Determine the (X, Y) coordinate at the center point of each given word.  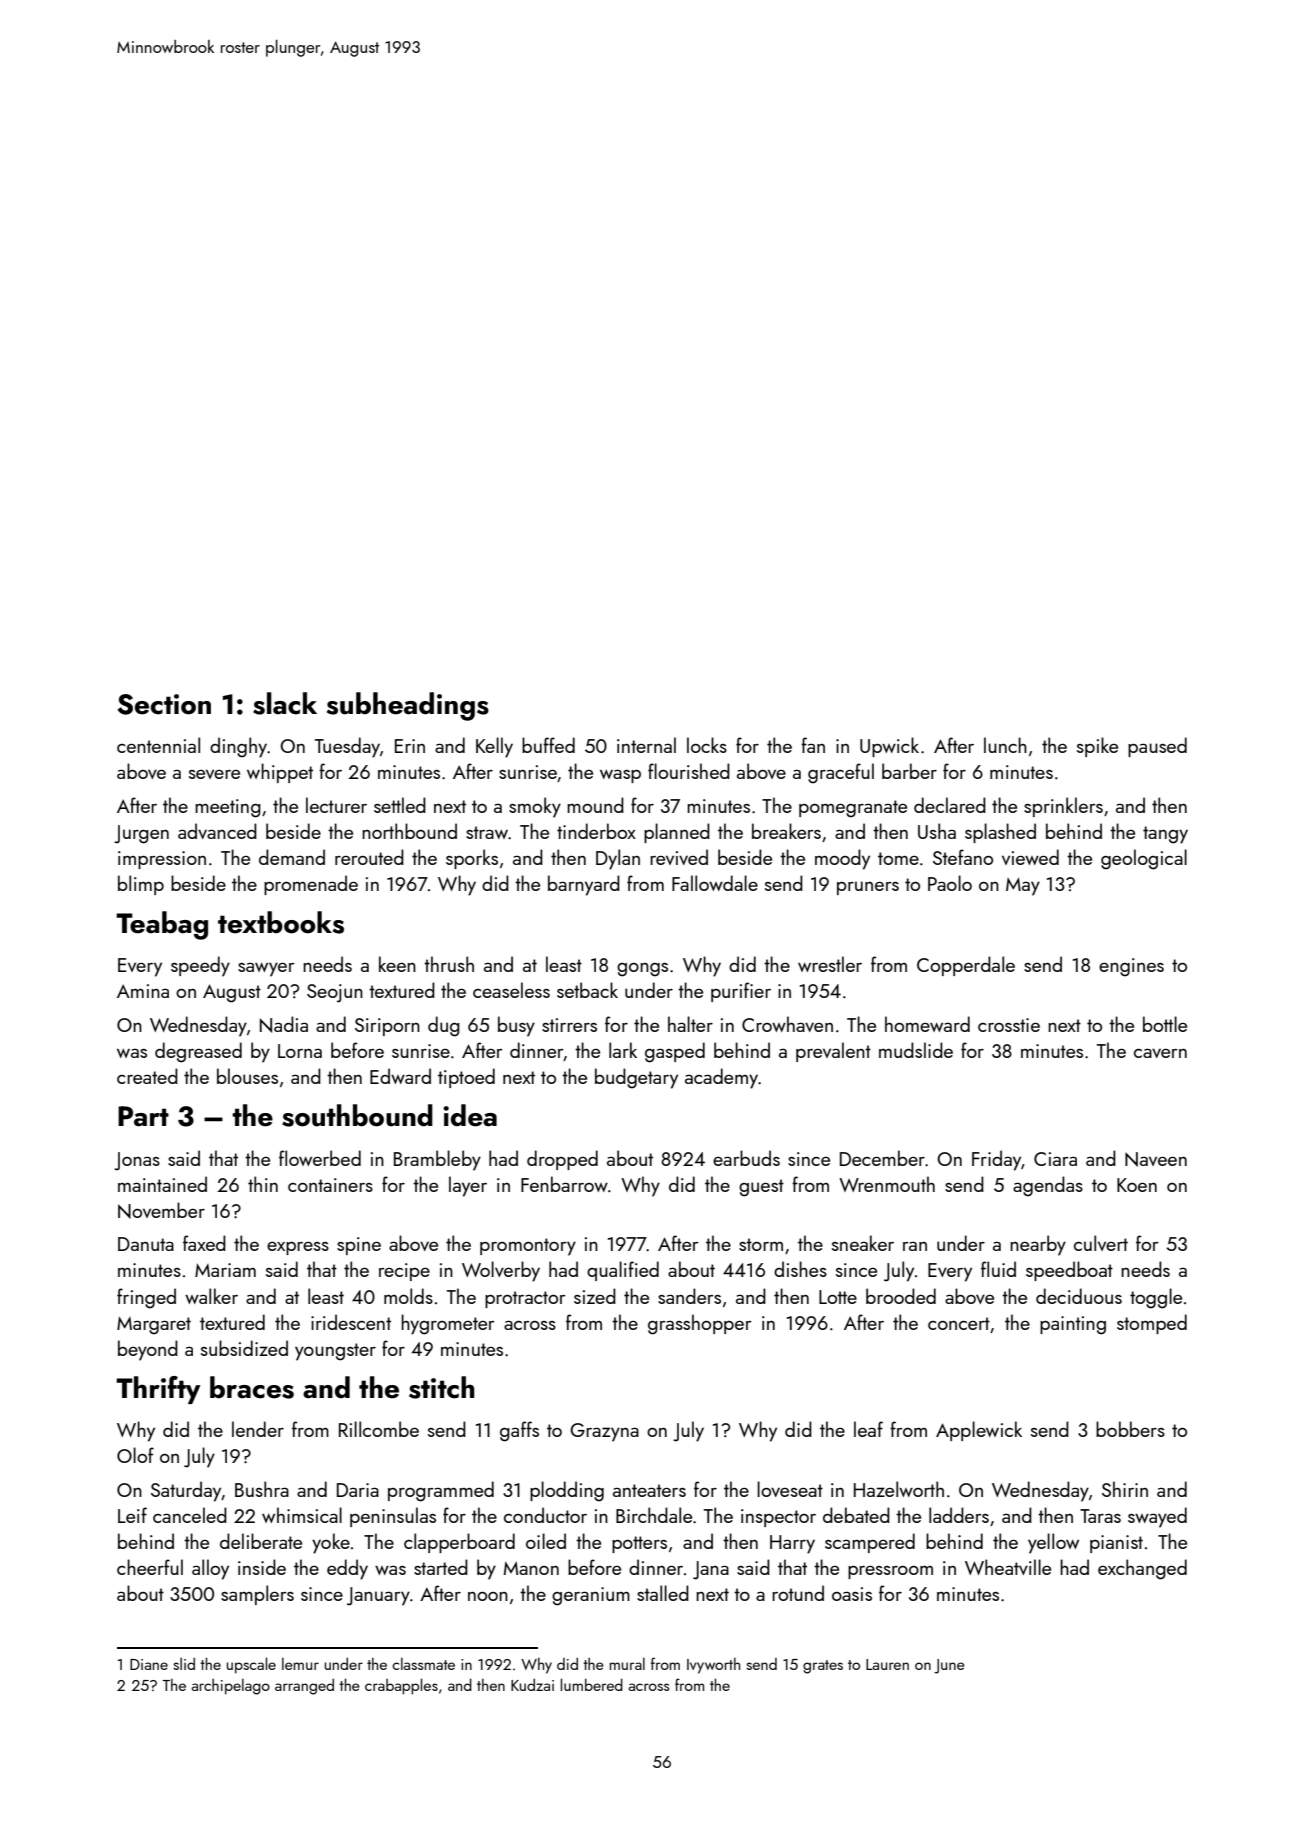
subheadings (408, 706)
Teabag (162, 925)
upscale (251, 1665)
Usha (937, 831)
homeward (927, 1024)
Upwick (889, 747)
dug (444, 1026)
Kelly (494, 747)
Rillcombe (379, 1429)
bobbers (1130, 1429)
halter (690, 1024)
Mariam (225, 1270)
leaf (868, 1429)
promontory (528, 1247)
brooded (901, 1296)
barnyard (584, 885)
